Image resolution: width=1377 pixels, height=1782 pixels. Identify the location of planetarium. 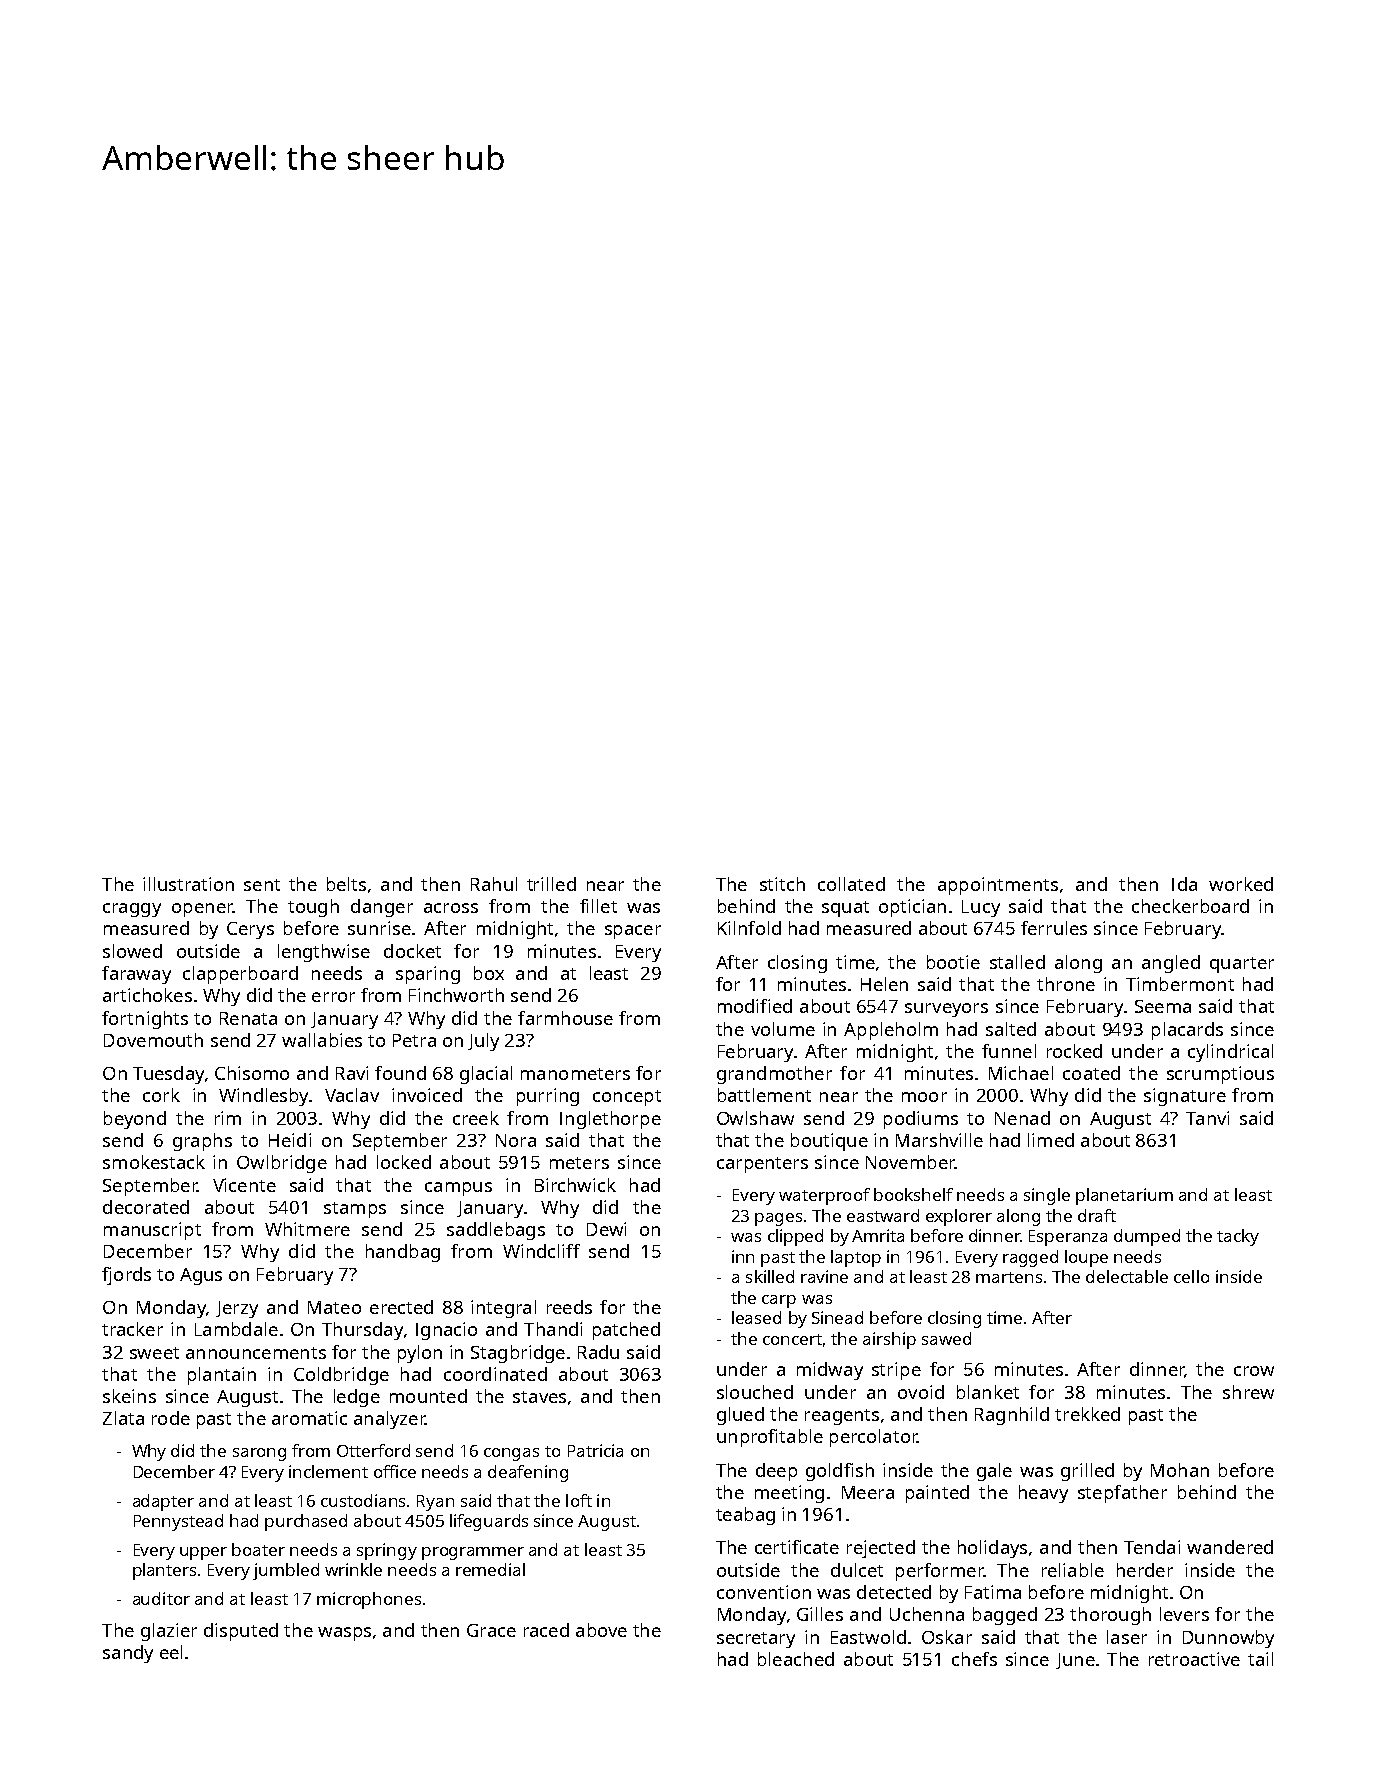
(1124, 1196).
